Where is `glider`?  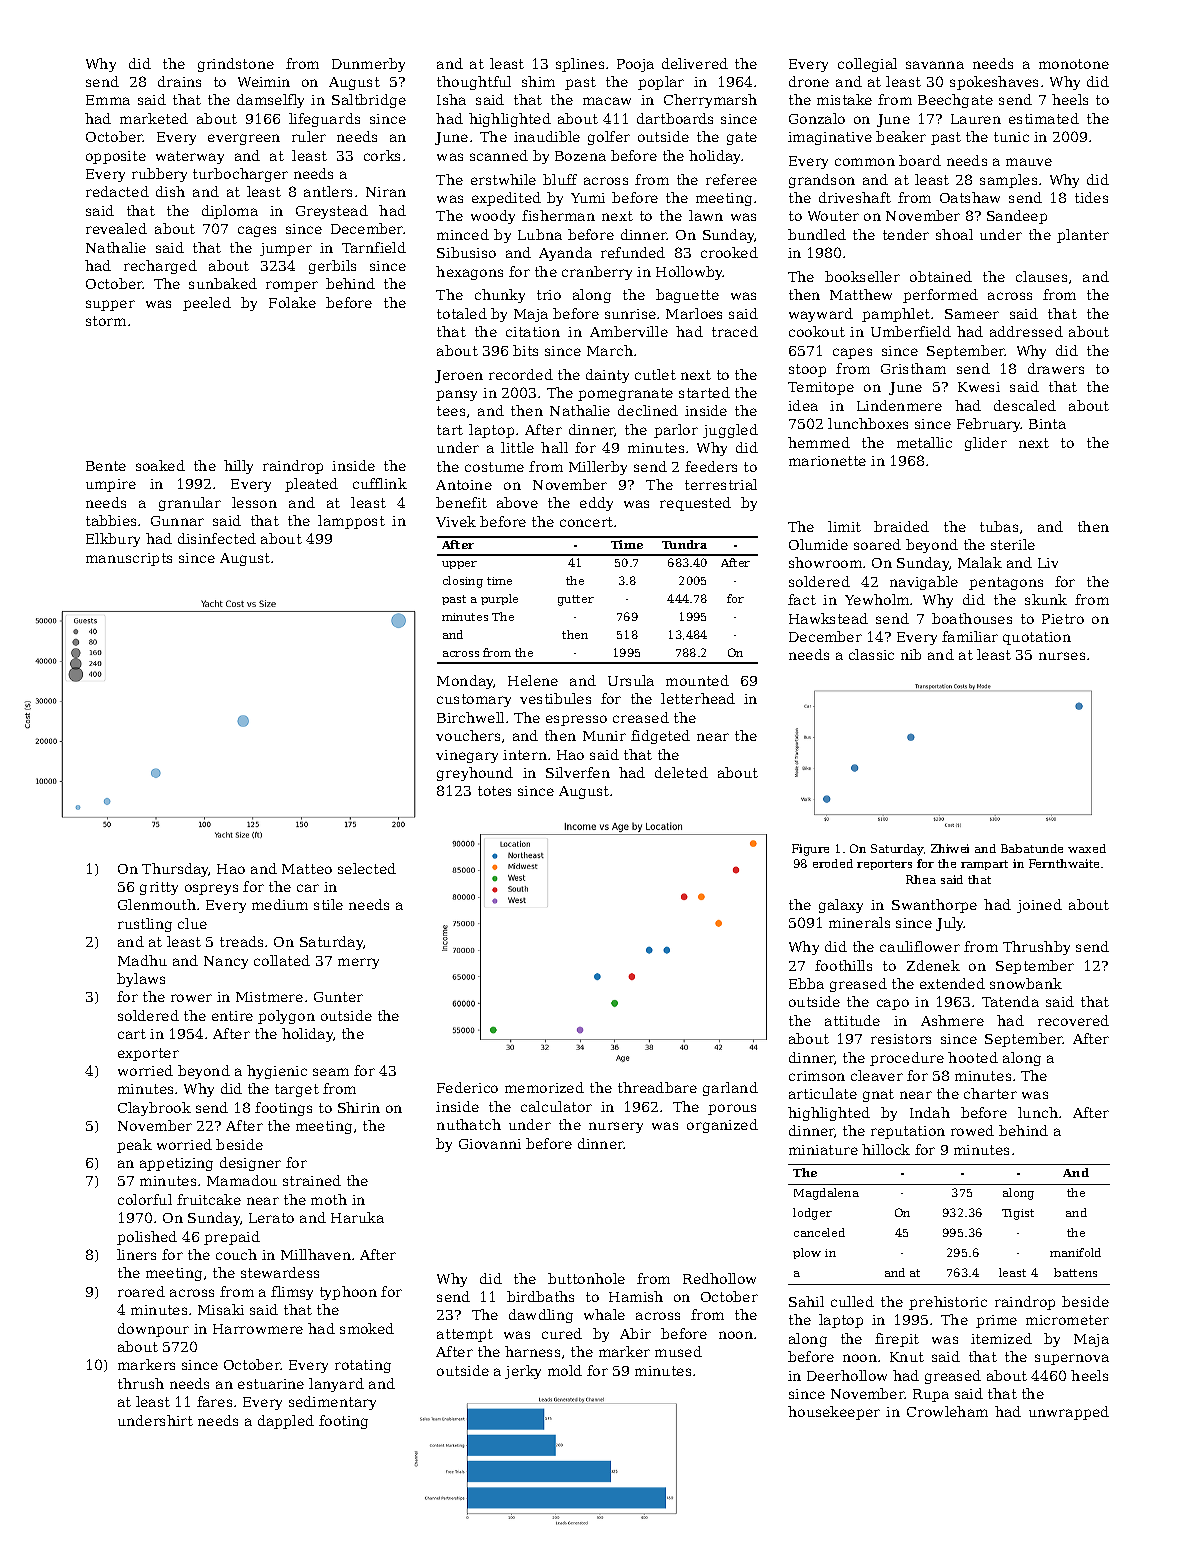 glider is located at coordinates (986, 444).
